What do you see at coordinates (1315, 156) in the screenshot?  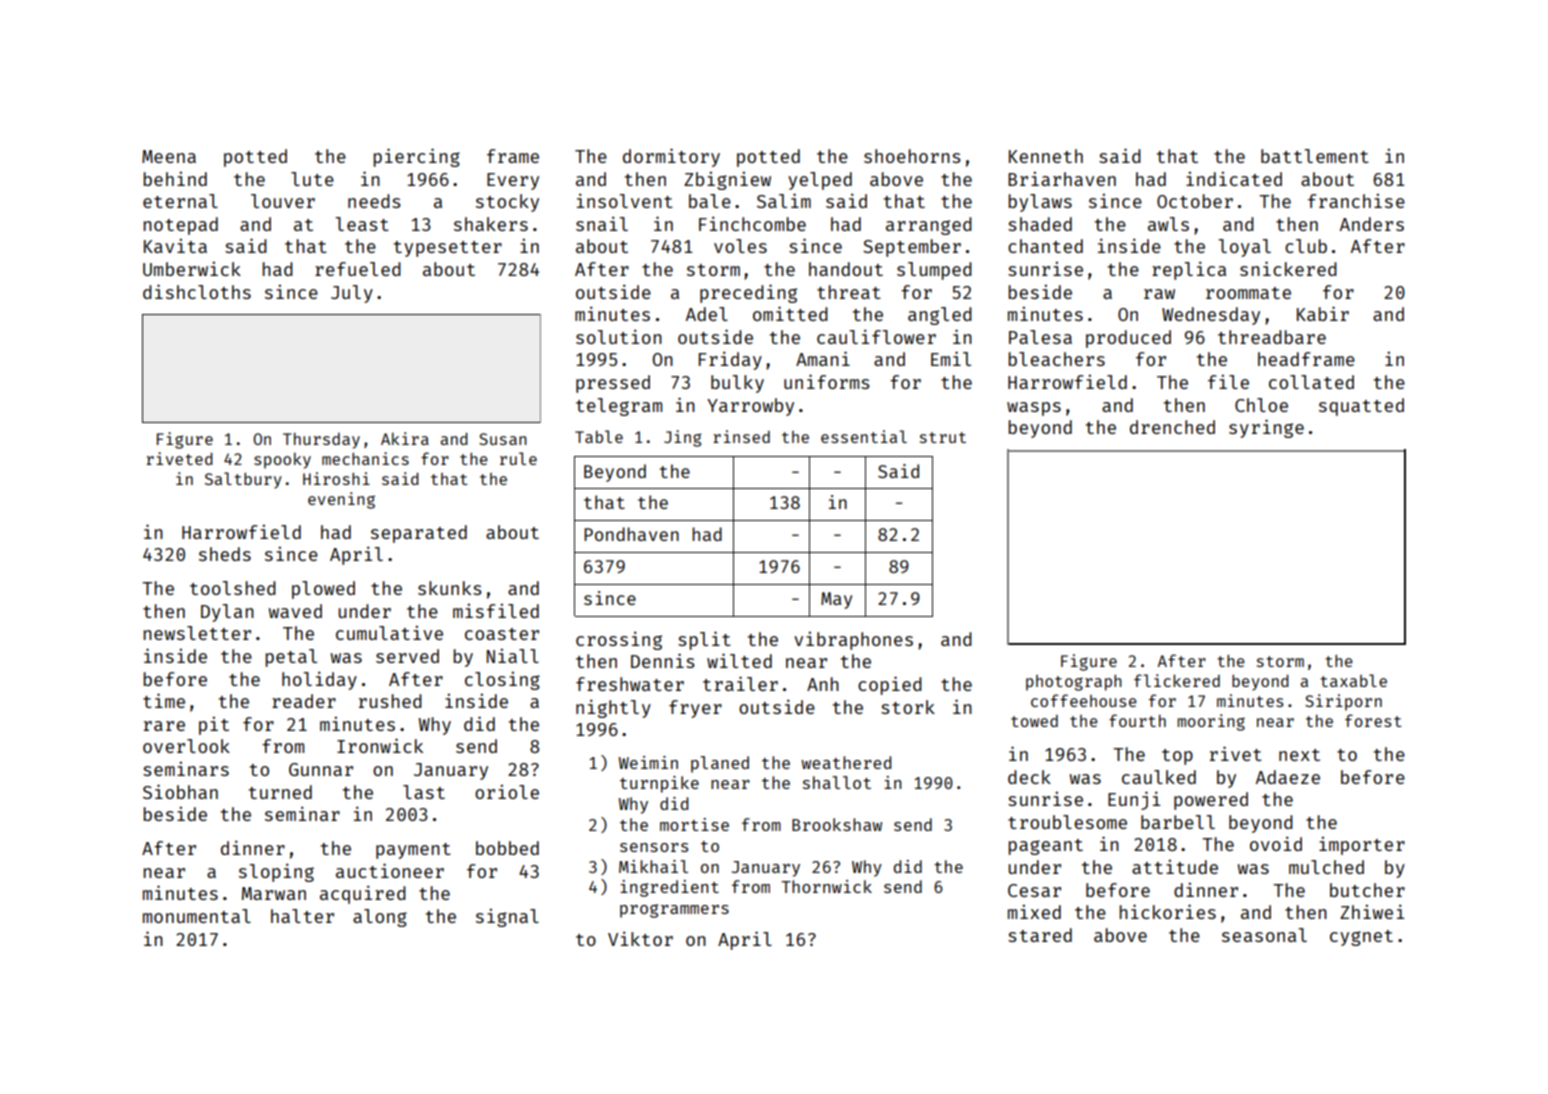 I see `battlement` at bounding box center [1315, 156].
